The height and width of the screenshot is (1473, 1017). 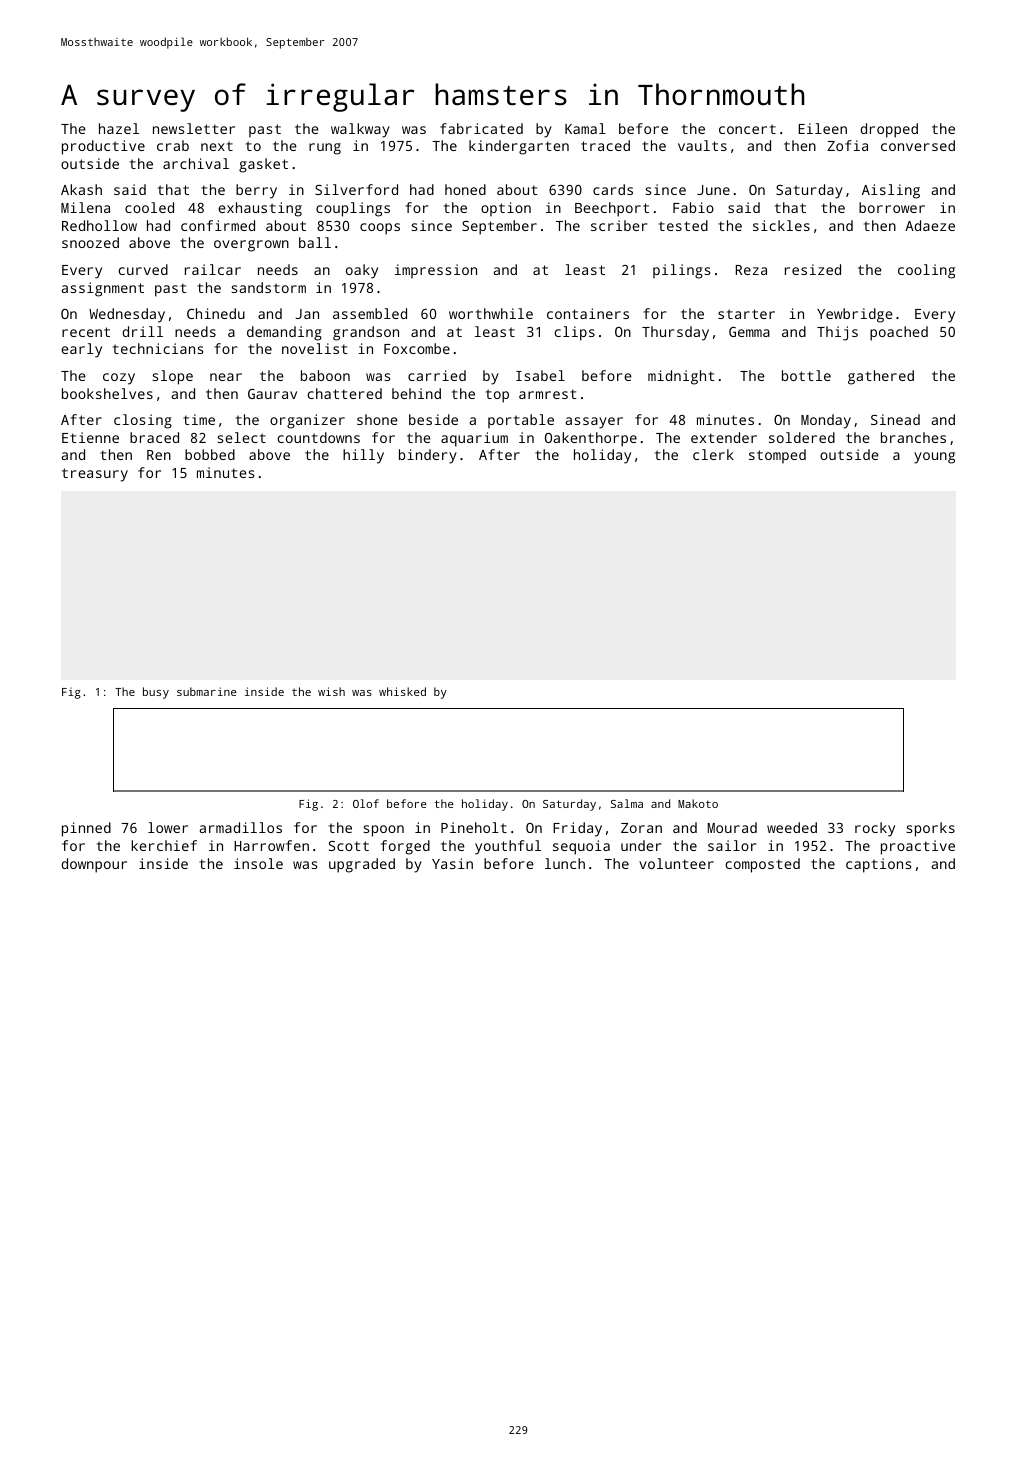 I want to click on Pineholt, so click(x=474, y=827).
